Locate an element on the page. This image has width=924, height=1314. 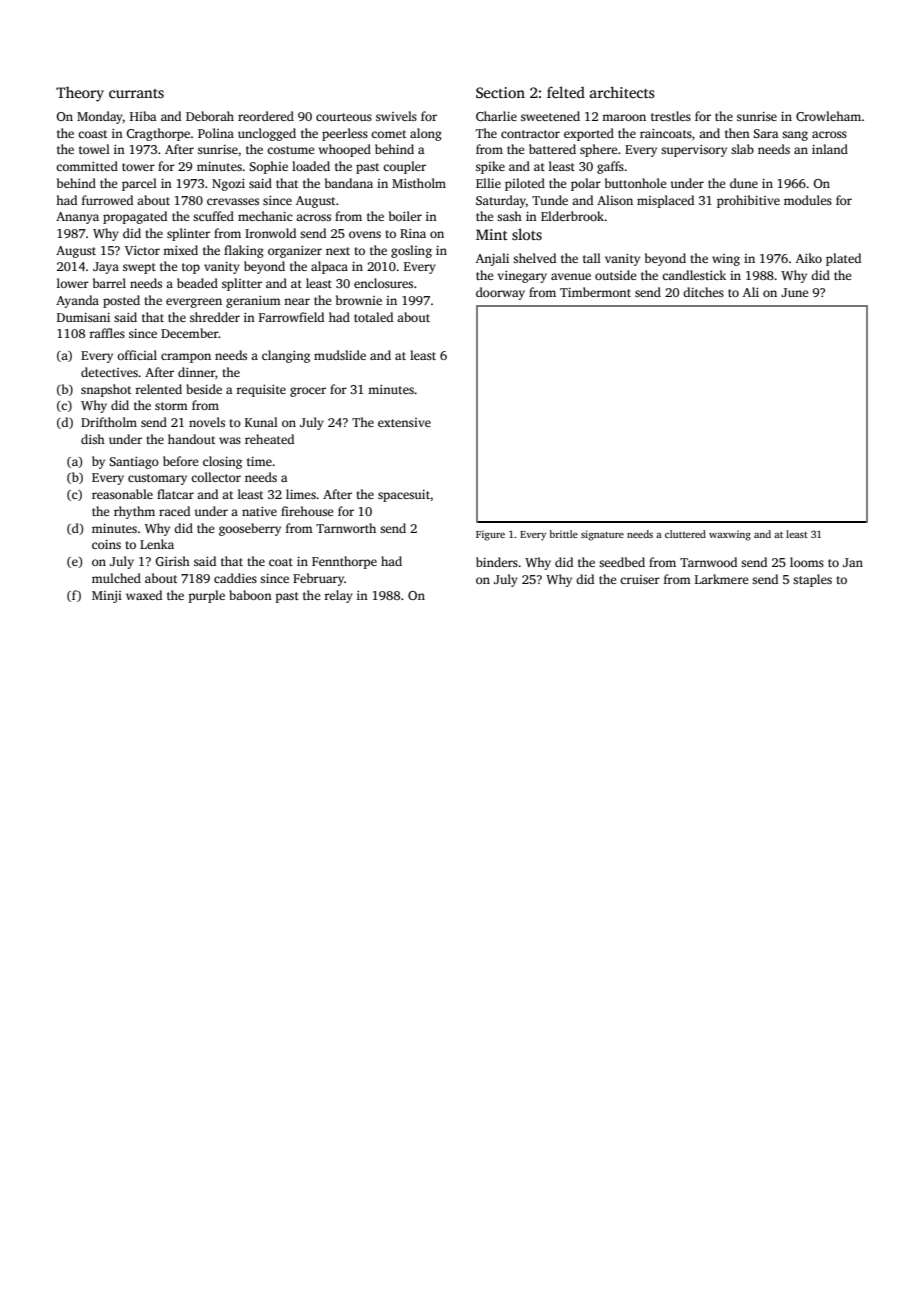
supervisory is located at coordinates (694, 151).
